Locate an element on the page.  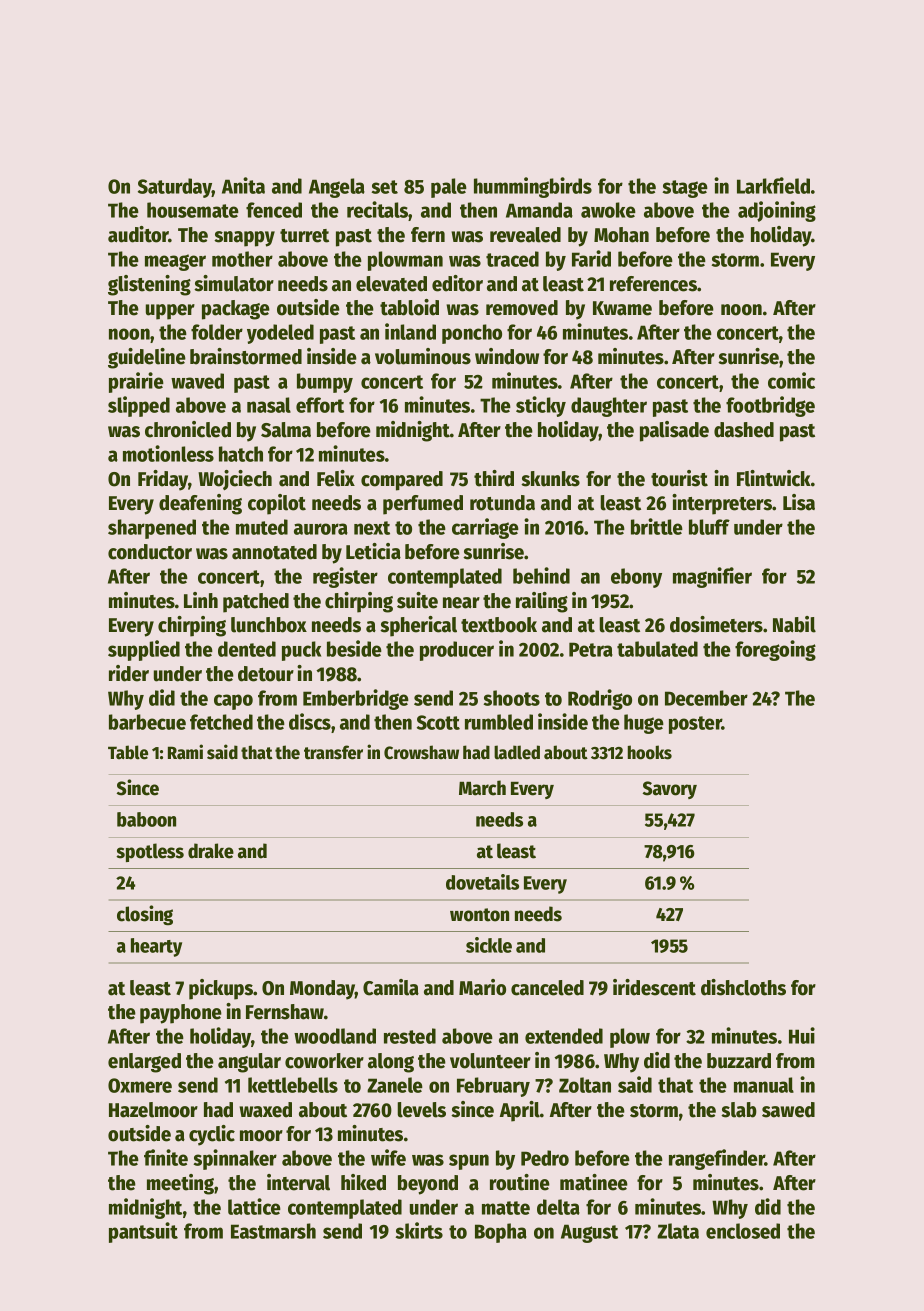
turret is located at coordinates (304, 236).
